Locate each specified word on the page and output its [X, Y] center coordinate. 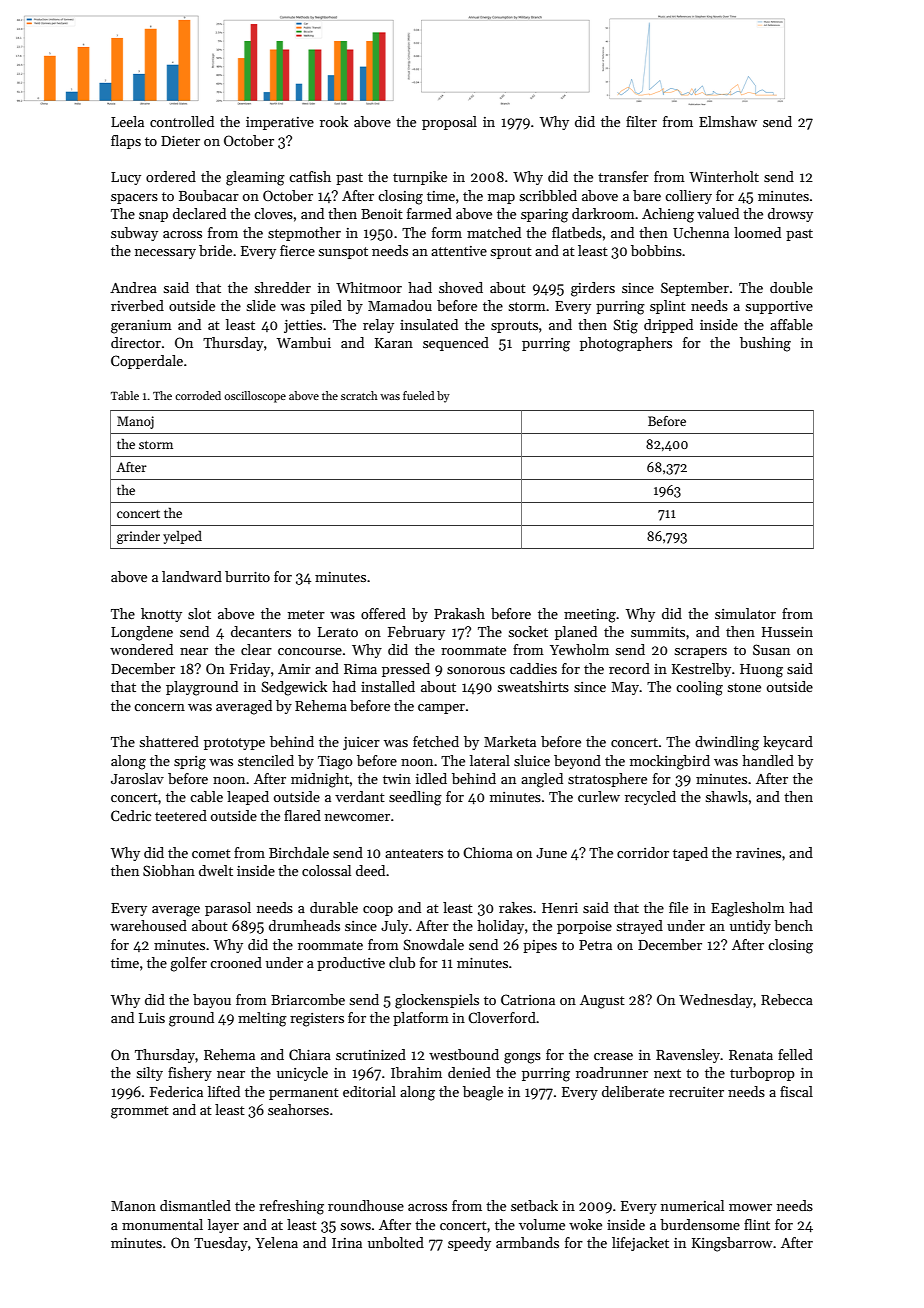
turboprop [762, 1074]
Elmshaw [728, 121]
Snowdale [433, 944]
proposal [449, 123]
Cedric [131, 815]
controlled [182, 121]
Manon [133, 1206]
